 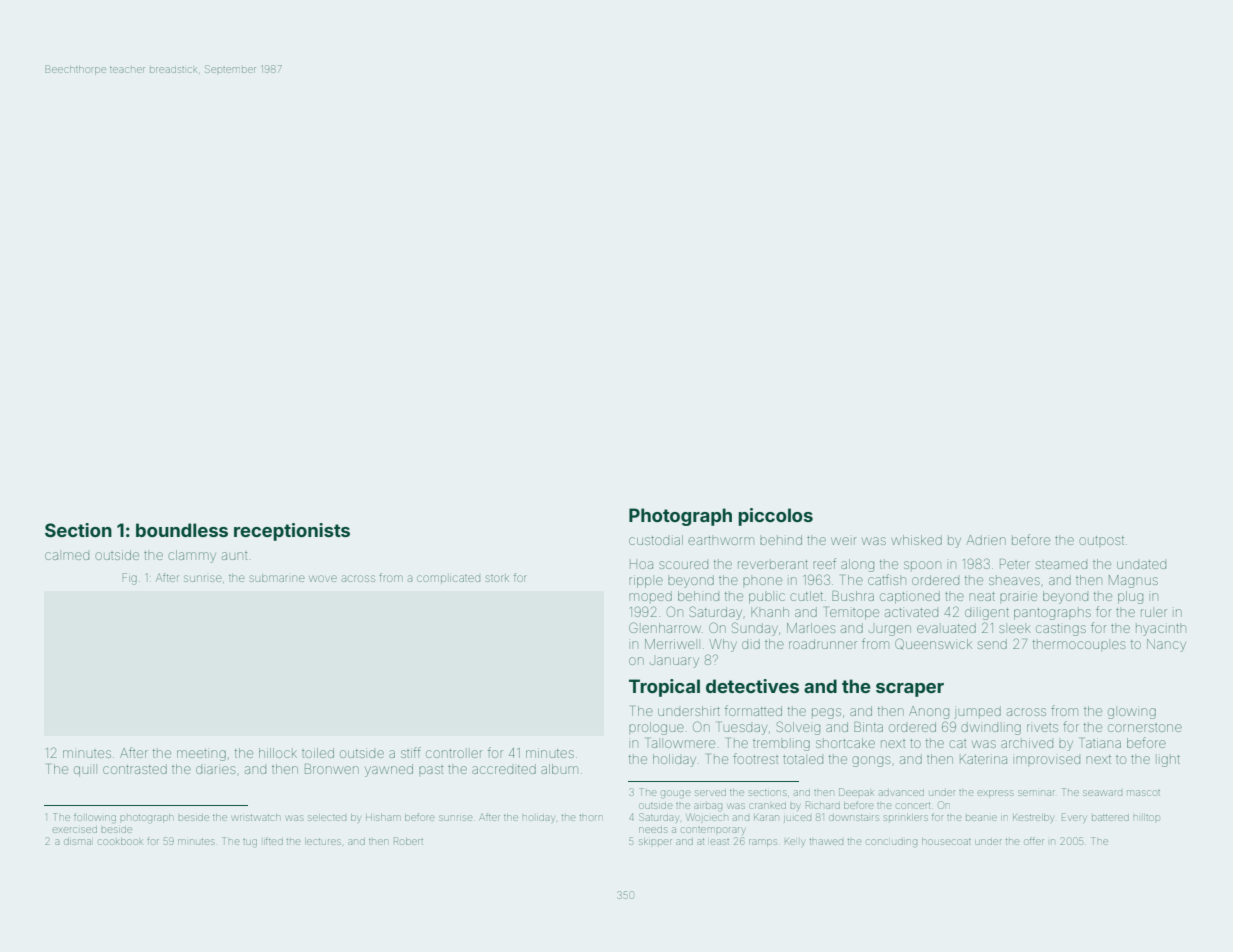 I want to click on piccolos, so click(x=775, y=517).
